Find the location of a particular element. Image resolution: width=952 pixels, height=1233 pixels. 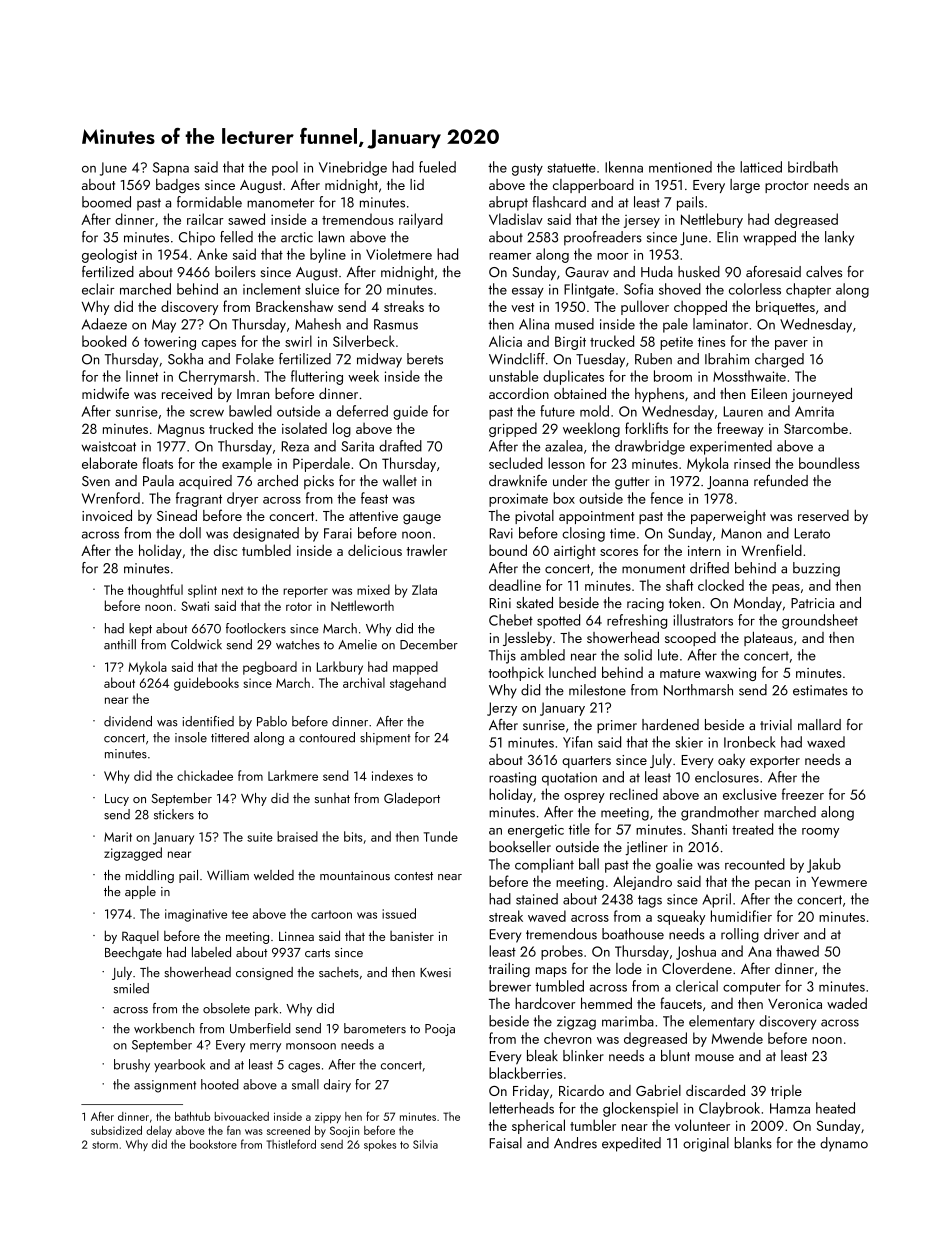

calves is located at coordinates (824, 271).
